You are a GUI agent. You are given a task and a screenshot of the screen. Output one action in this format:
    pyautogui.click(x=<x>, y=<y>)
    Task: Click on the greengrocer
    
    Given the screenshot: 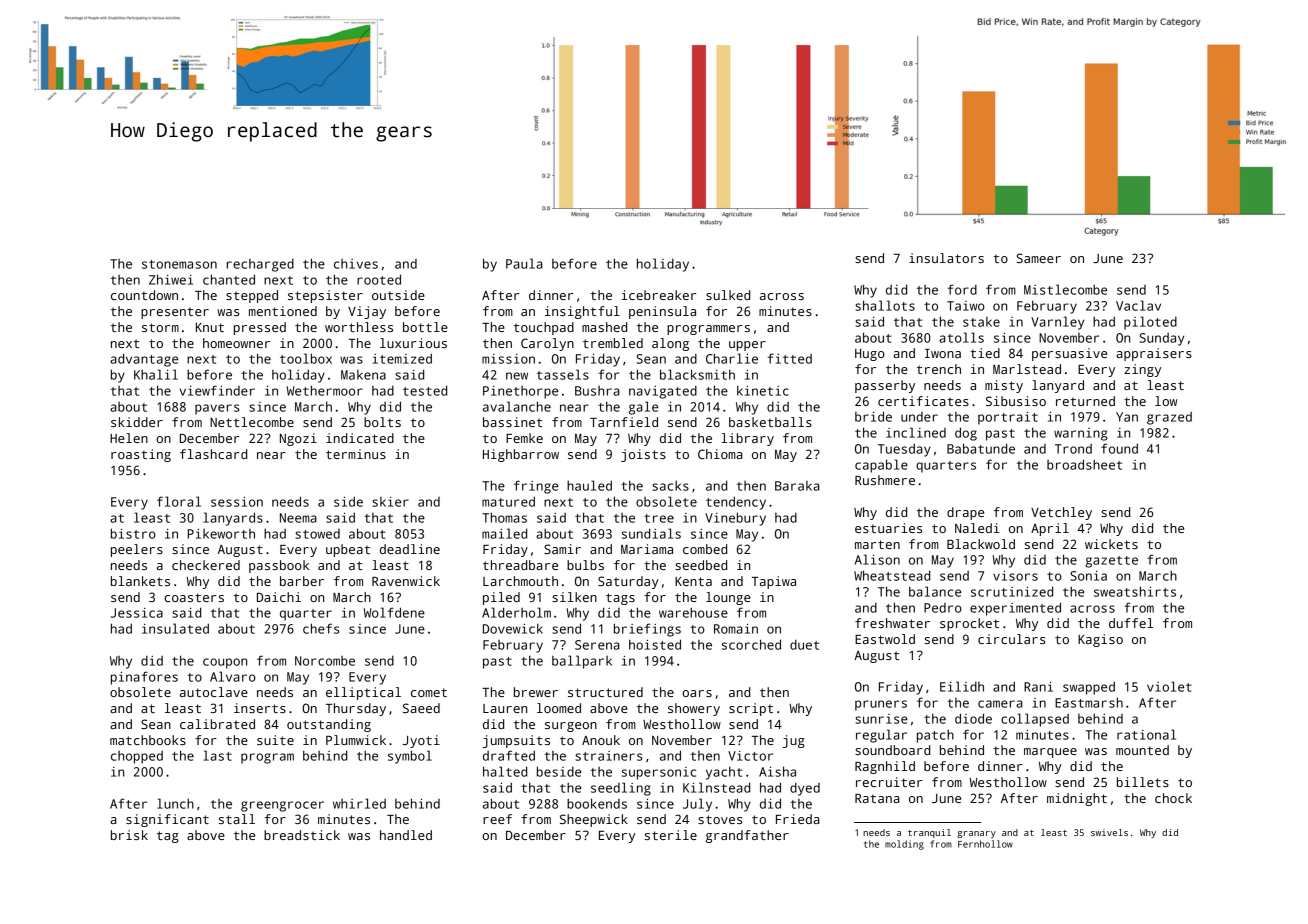 What is the action you would take?
    pyautogui.click(x=282, y=806)
